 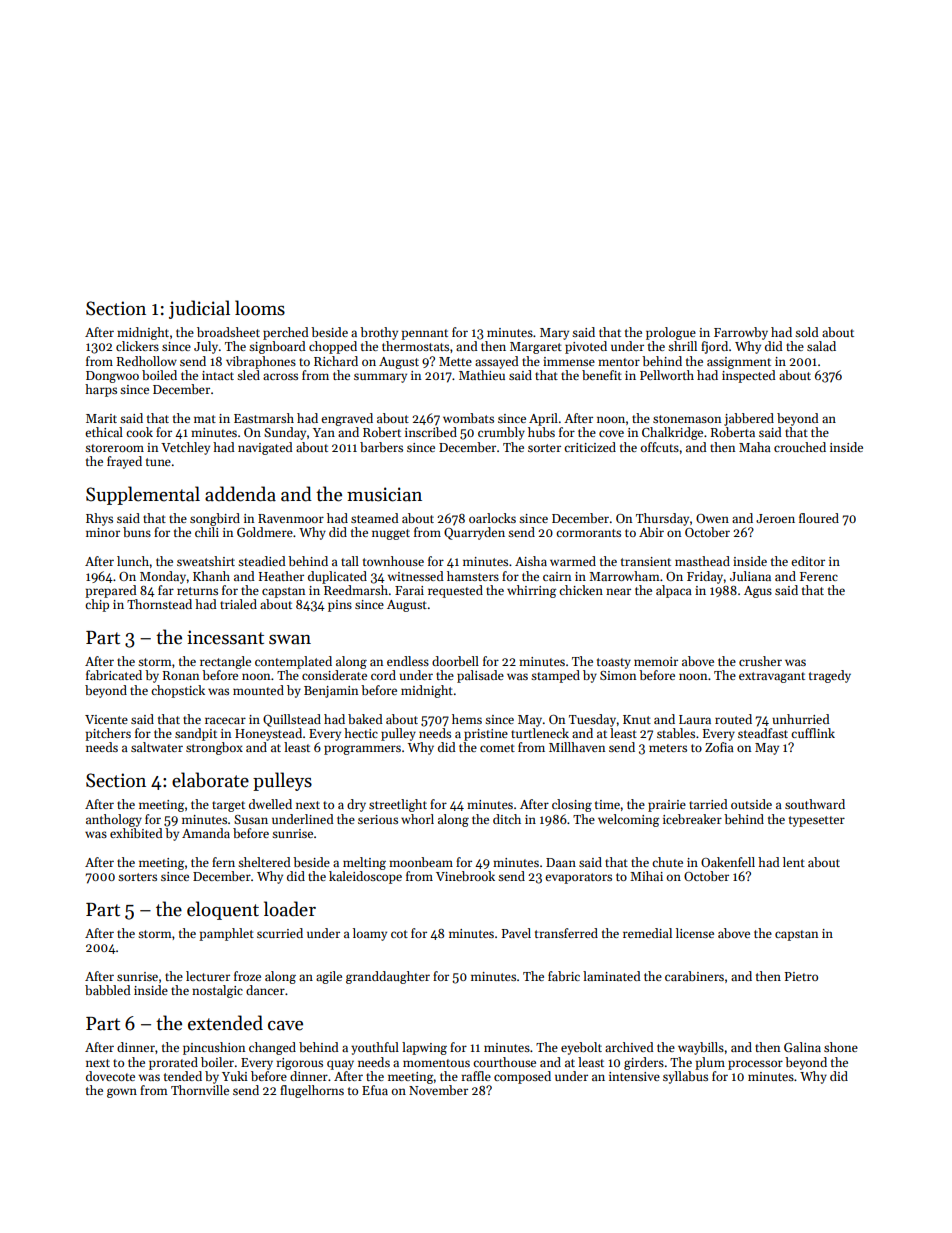 I want to click on whirring, so click(x=532, y=591).
